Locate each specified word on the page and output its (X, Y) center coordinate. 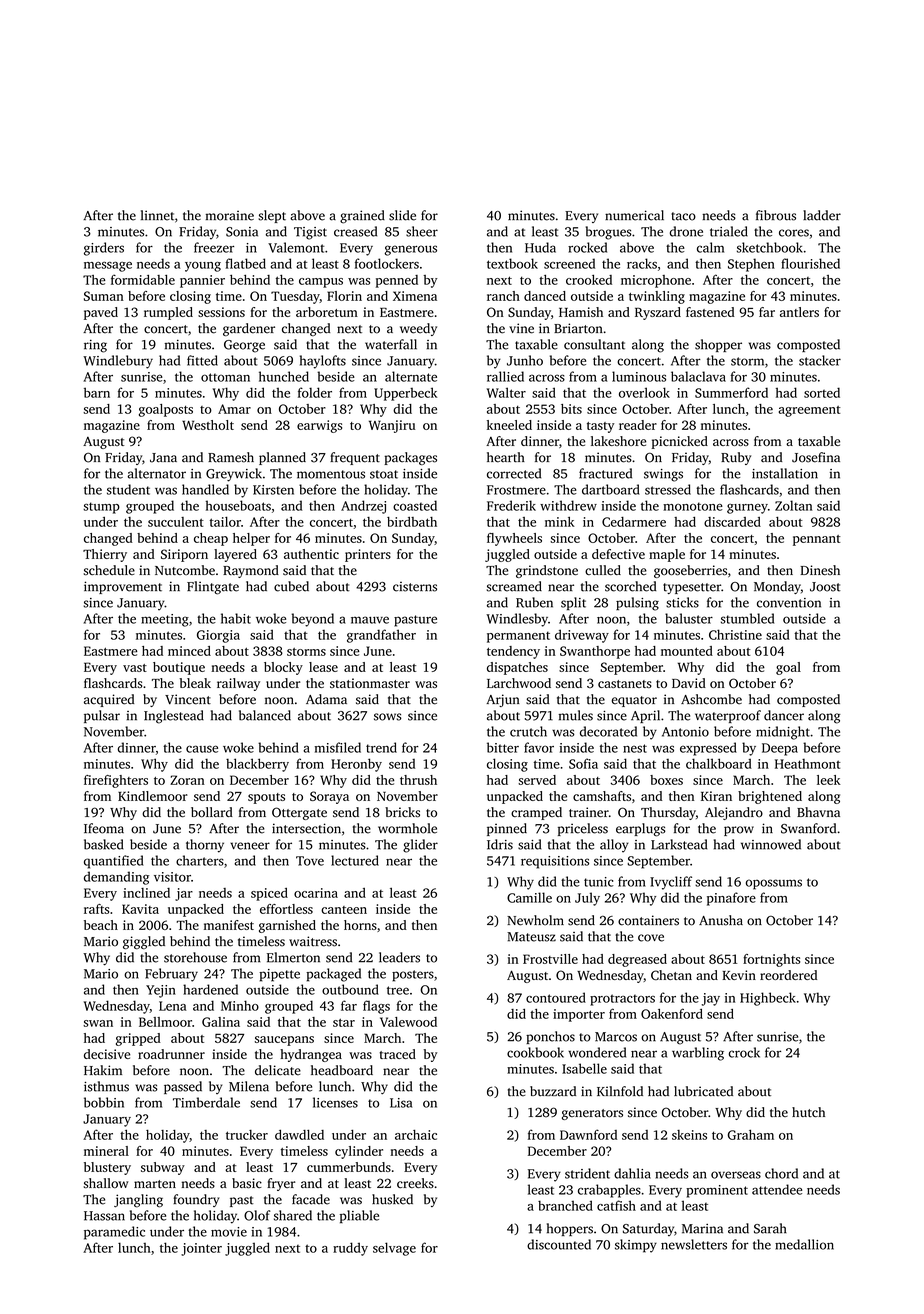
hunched (284, 376)
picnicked (680, 442)
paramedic (114, 1233)
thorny (205, 846)
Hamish (581, 312)
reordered (788, 975)
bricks (402, 812)
